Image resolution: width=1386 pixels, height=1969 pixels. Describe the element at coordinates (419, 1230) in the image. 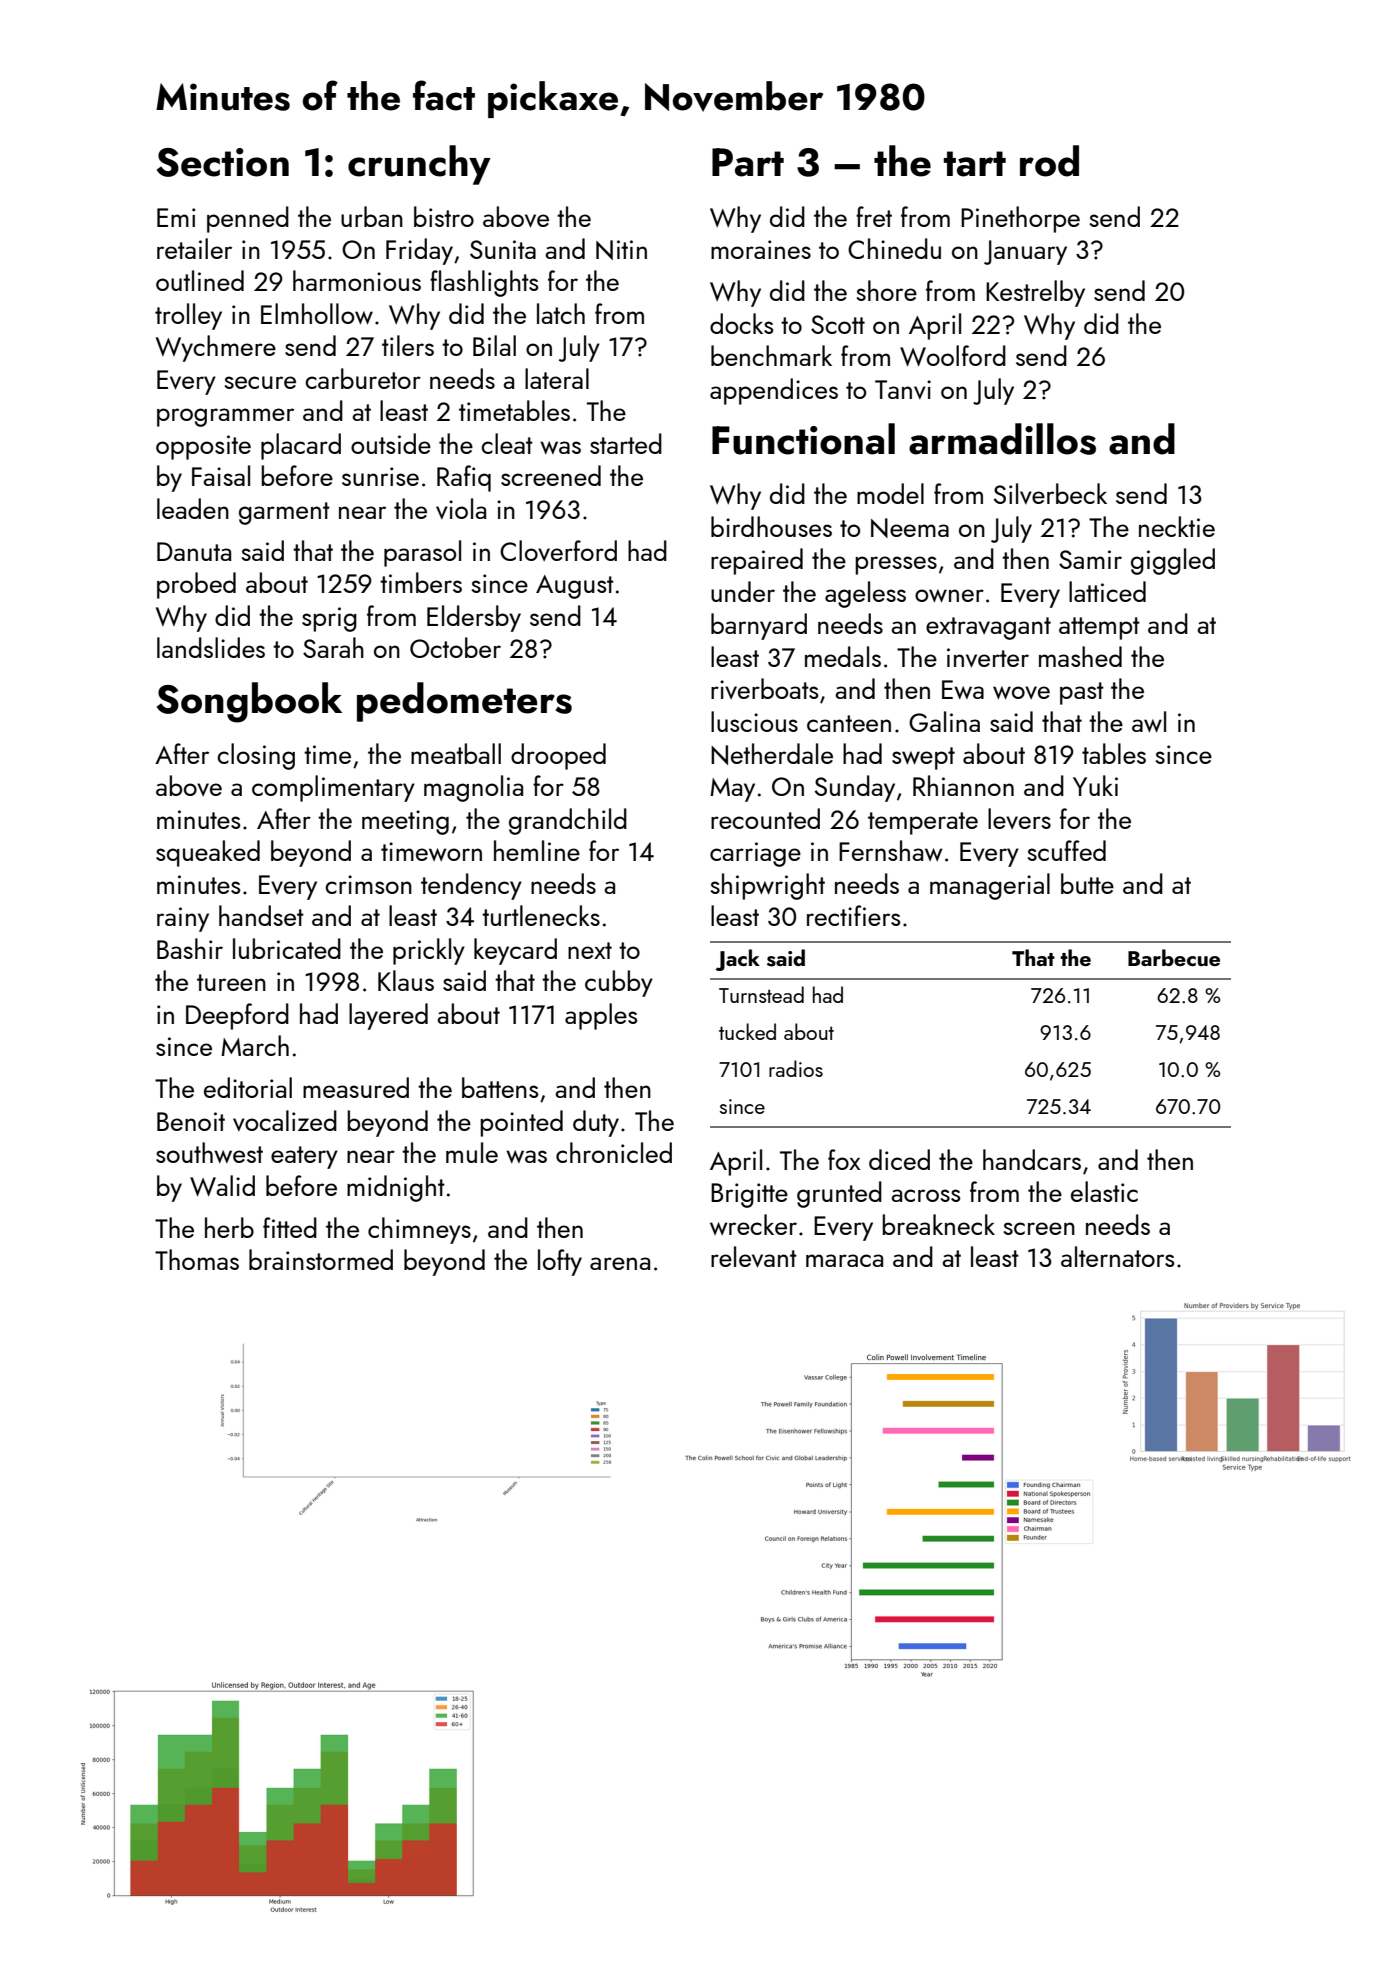

I see `chimneys` at that location.
